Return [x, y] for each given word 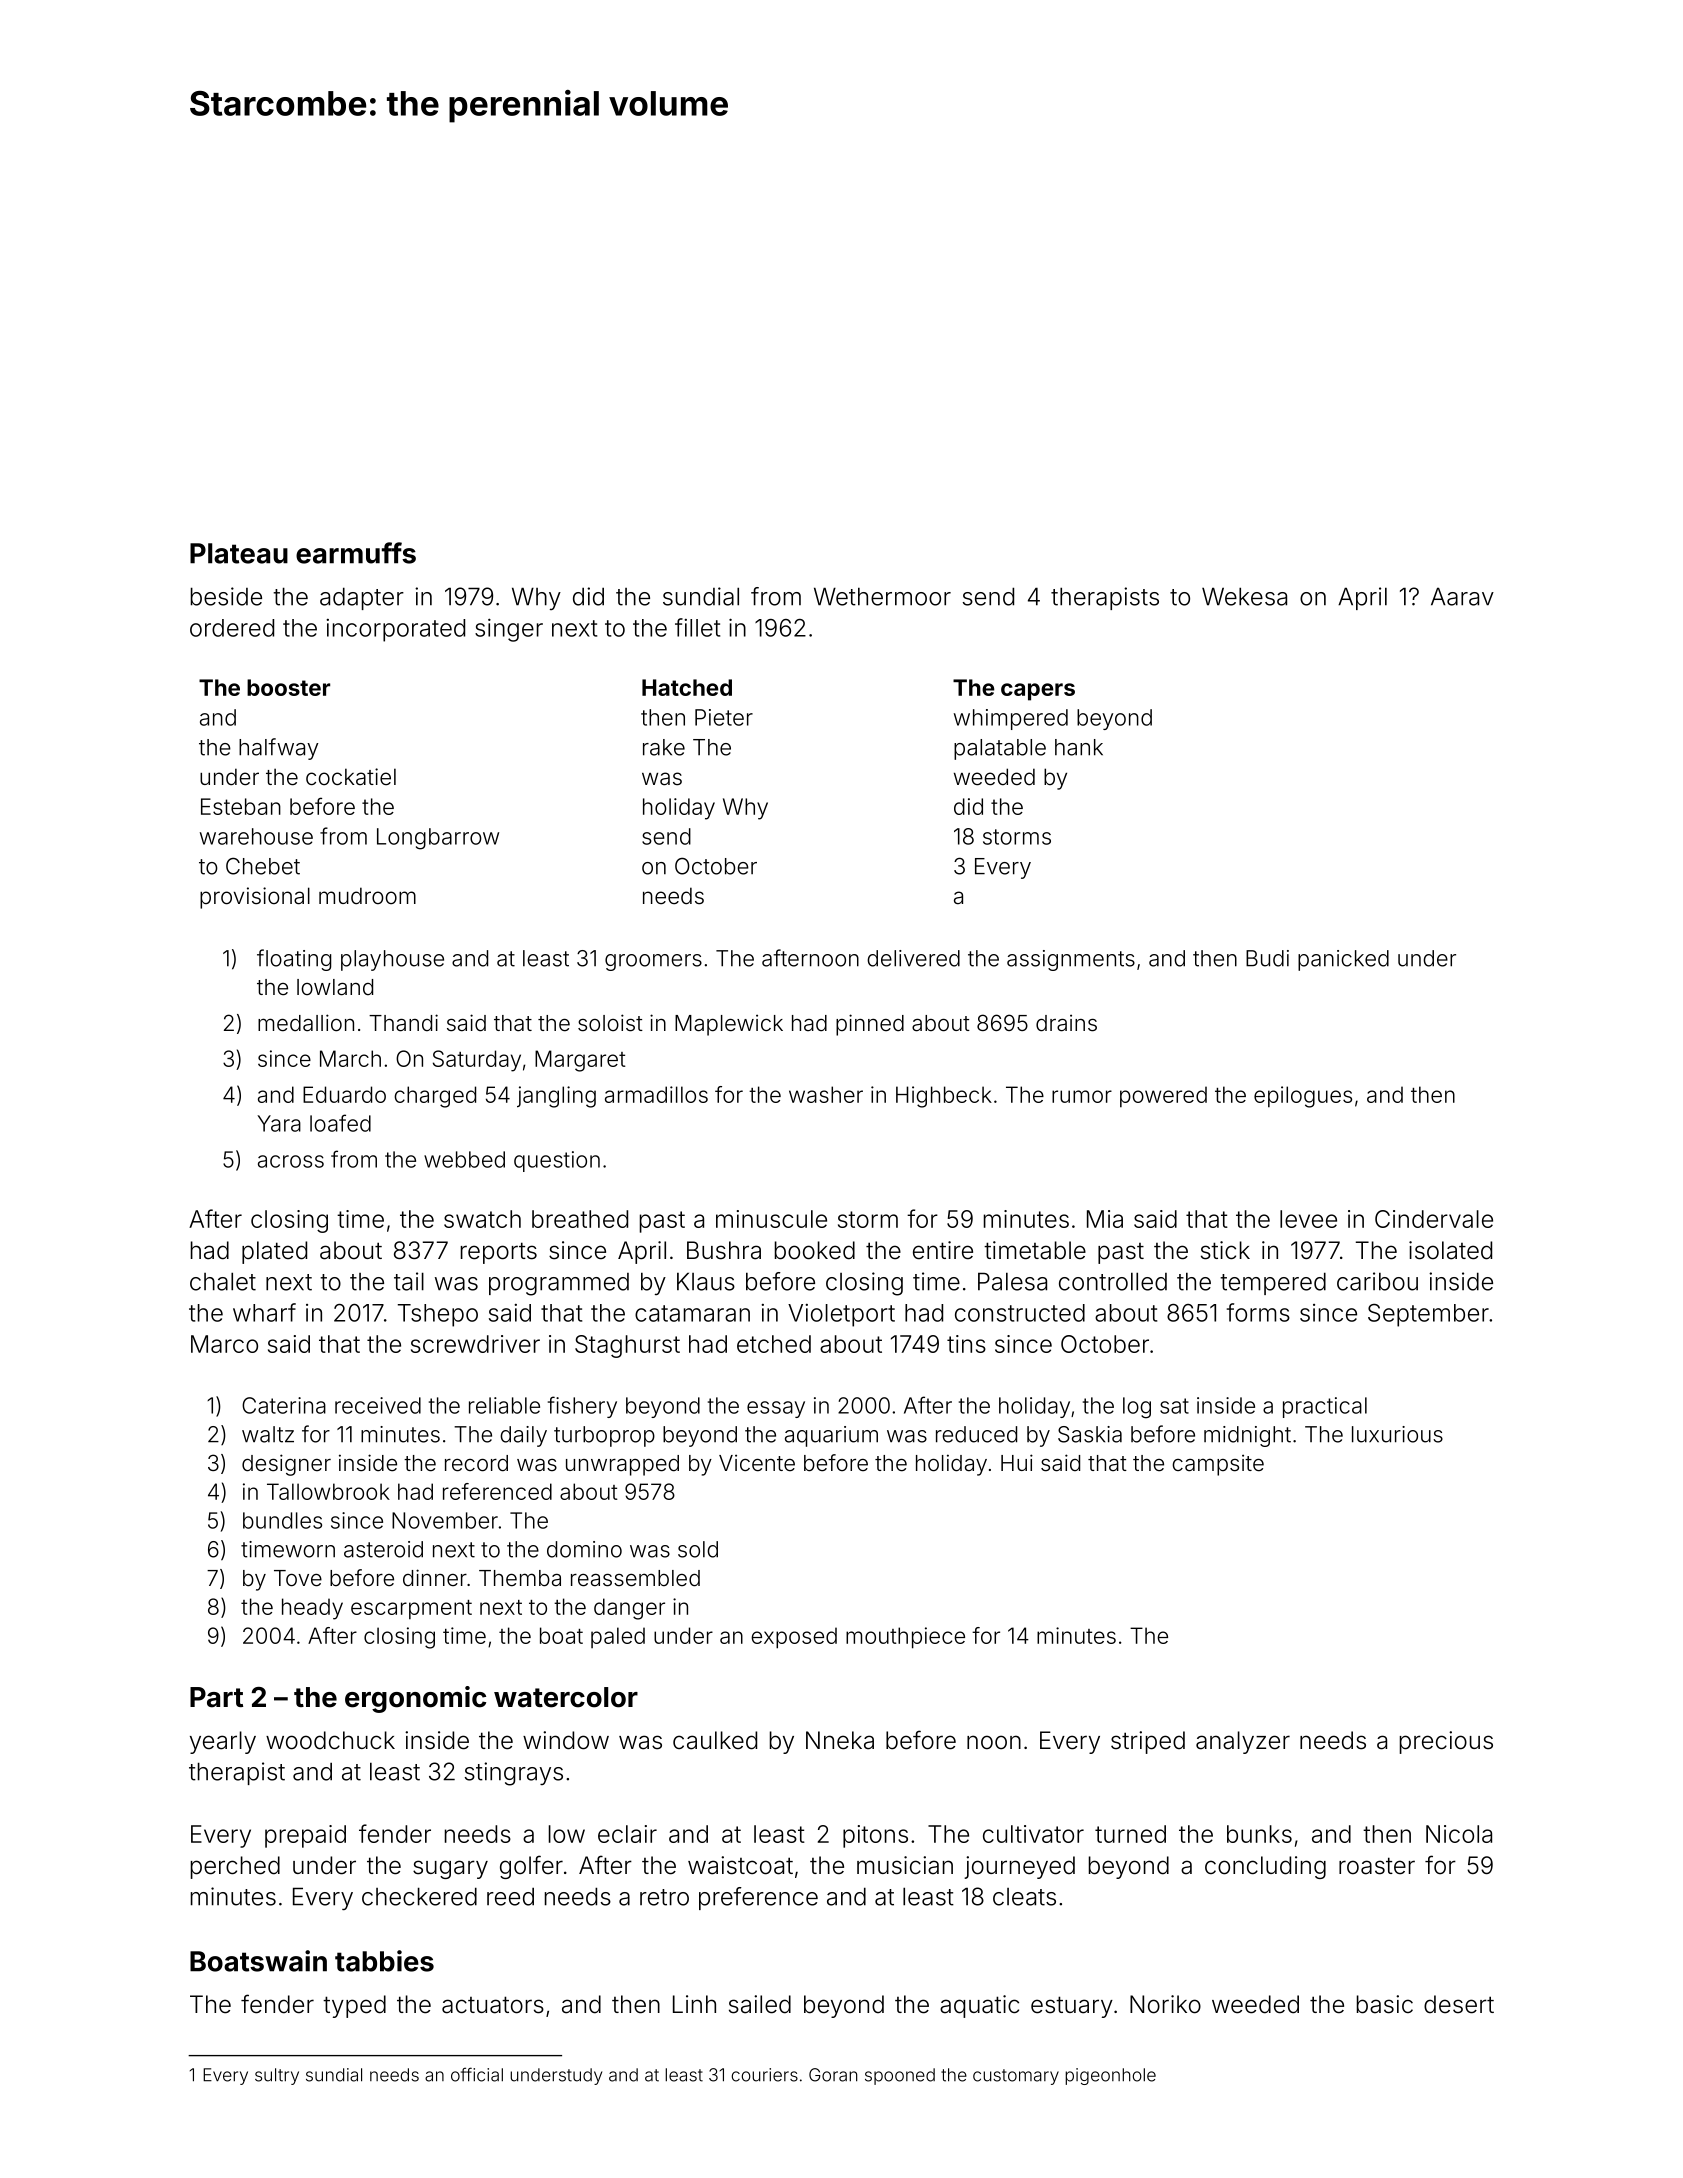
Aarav [1462, 596]
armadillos [656, 1094]
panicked [1343, 960]
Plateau [239, 553]
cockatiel [351, 776]
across [291, 1161]
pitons [875, 1836]
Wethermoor [882, 596]
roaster [1377, 1866]
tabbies [384, 1961]
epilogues [1303, 1097]
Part [216, 1697]
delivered [913, 958]
